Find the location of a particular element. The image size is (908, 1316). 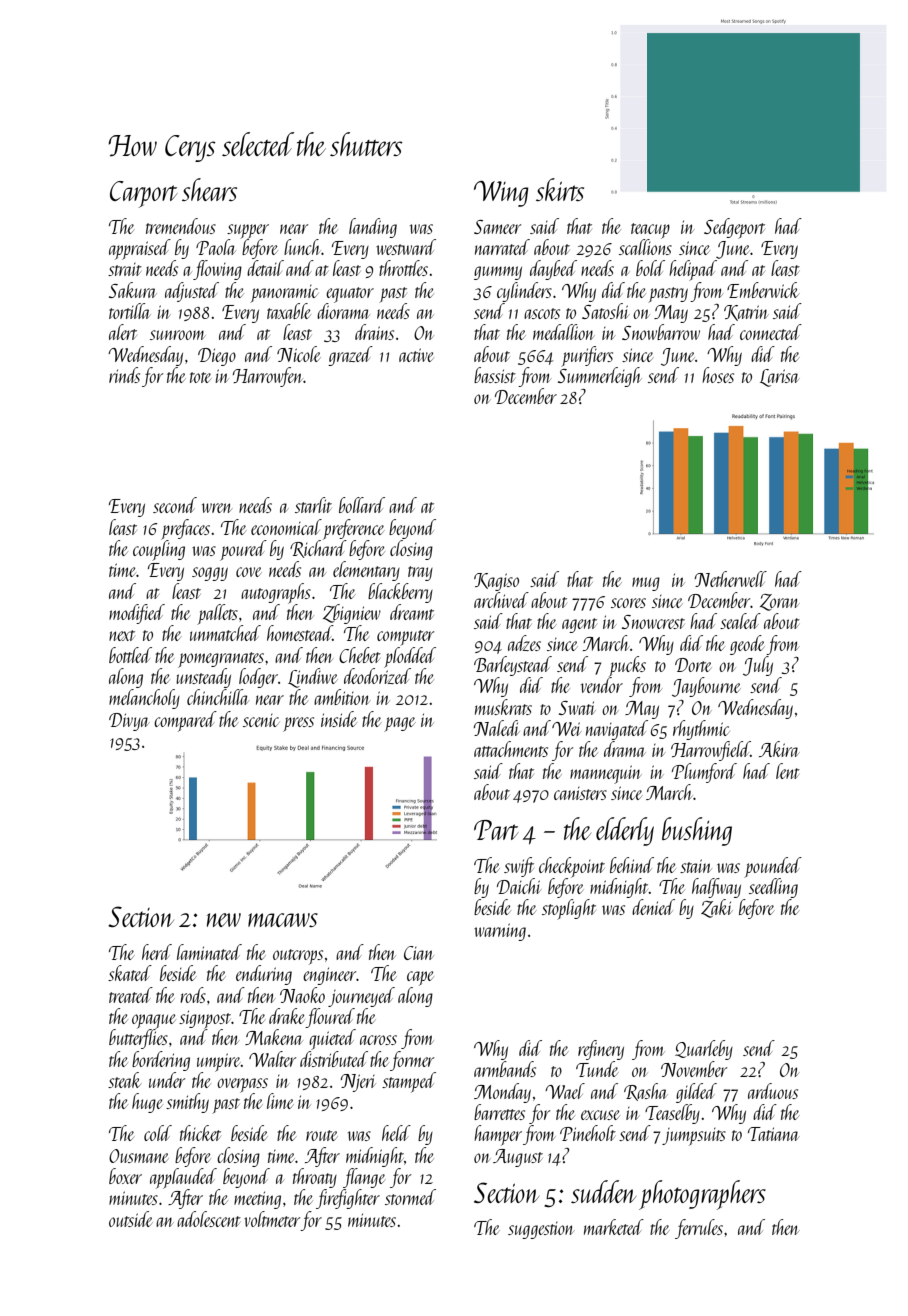

second is located at coordinates (175, 505).
